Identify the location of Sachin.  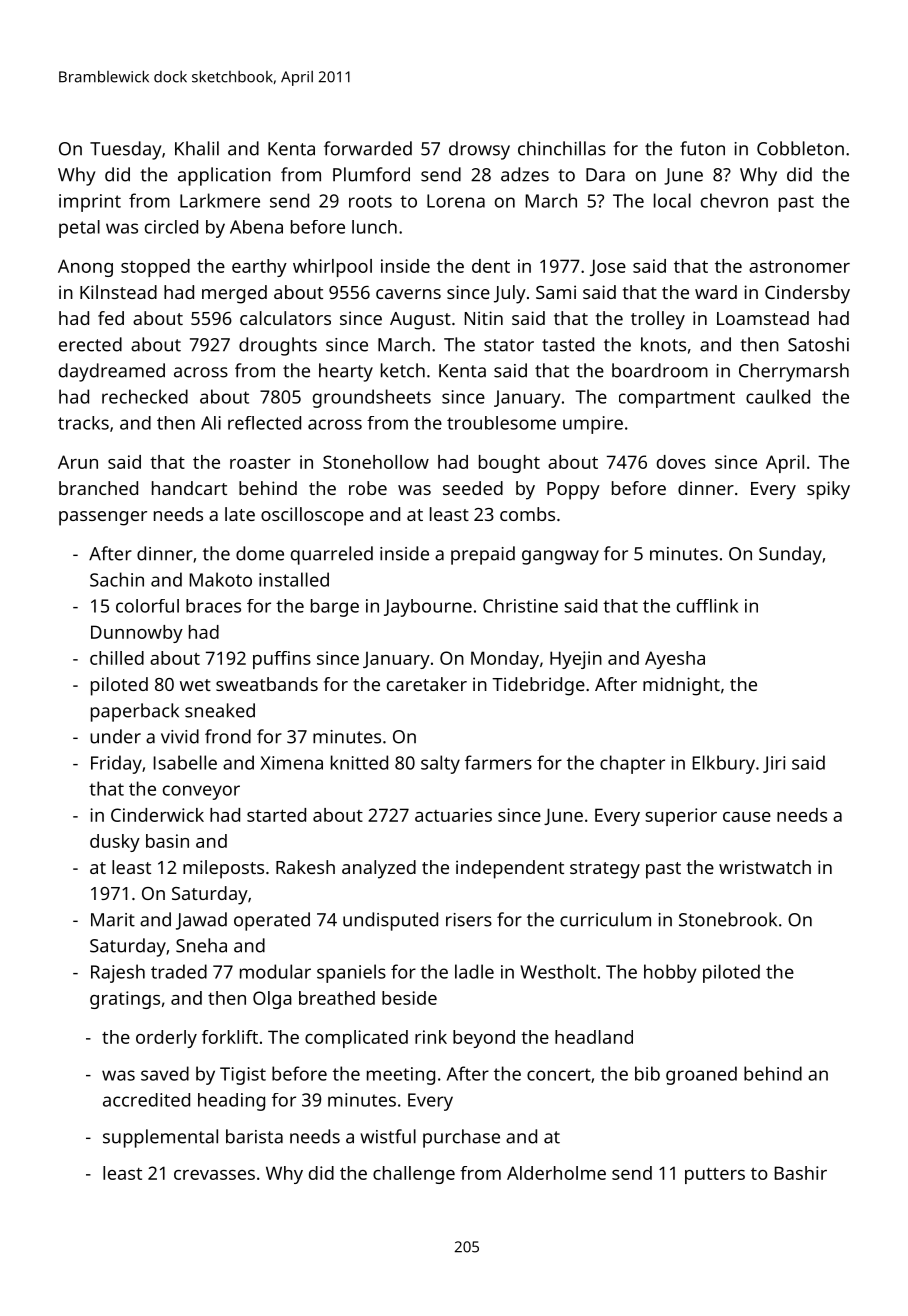
(117, 579).
